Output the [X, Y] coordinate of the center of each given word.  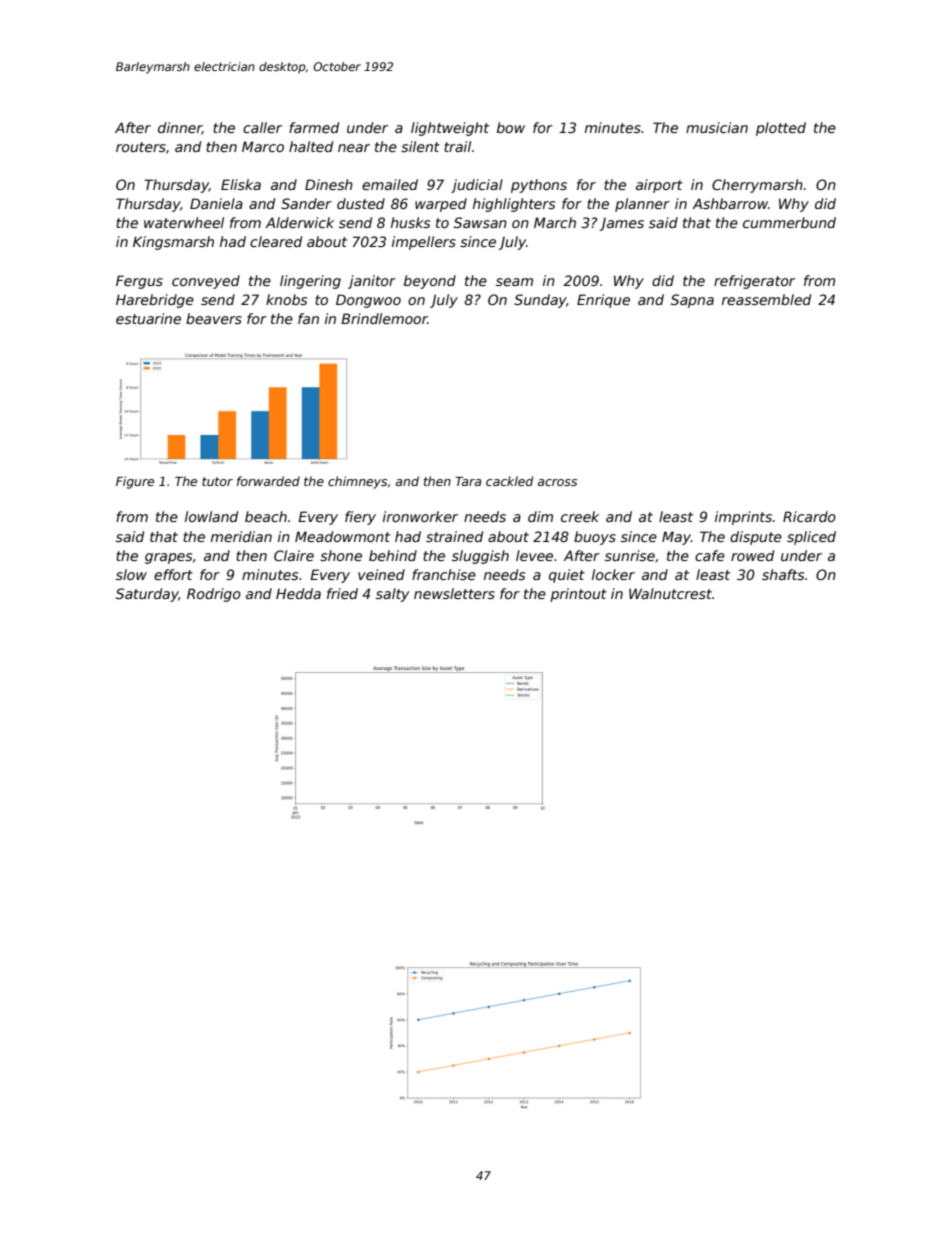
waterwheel [184, 222]
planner [642, 205]
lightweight [450, 129]
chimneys [357, 482]
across [557, 482]
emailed [390, 184]
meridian [241, 536]
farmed [314, 127]
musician [717, 127]
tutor [217, 481]
